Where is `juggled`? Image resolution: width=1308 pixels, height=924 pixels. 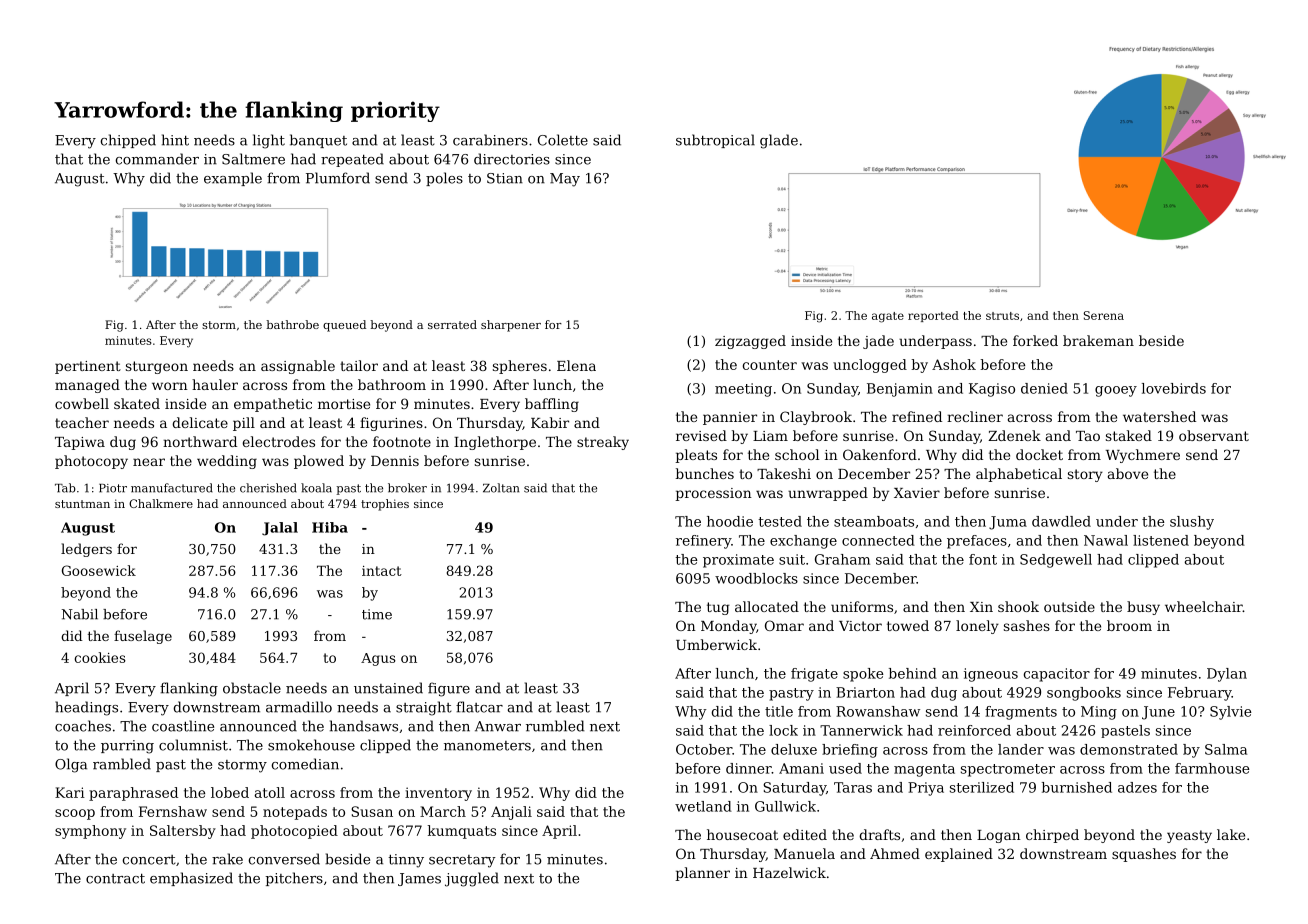 juggled is located at coordinates (472, 879).
